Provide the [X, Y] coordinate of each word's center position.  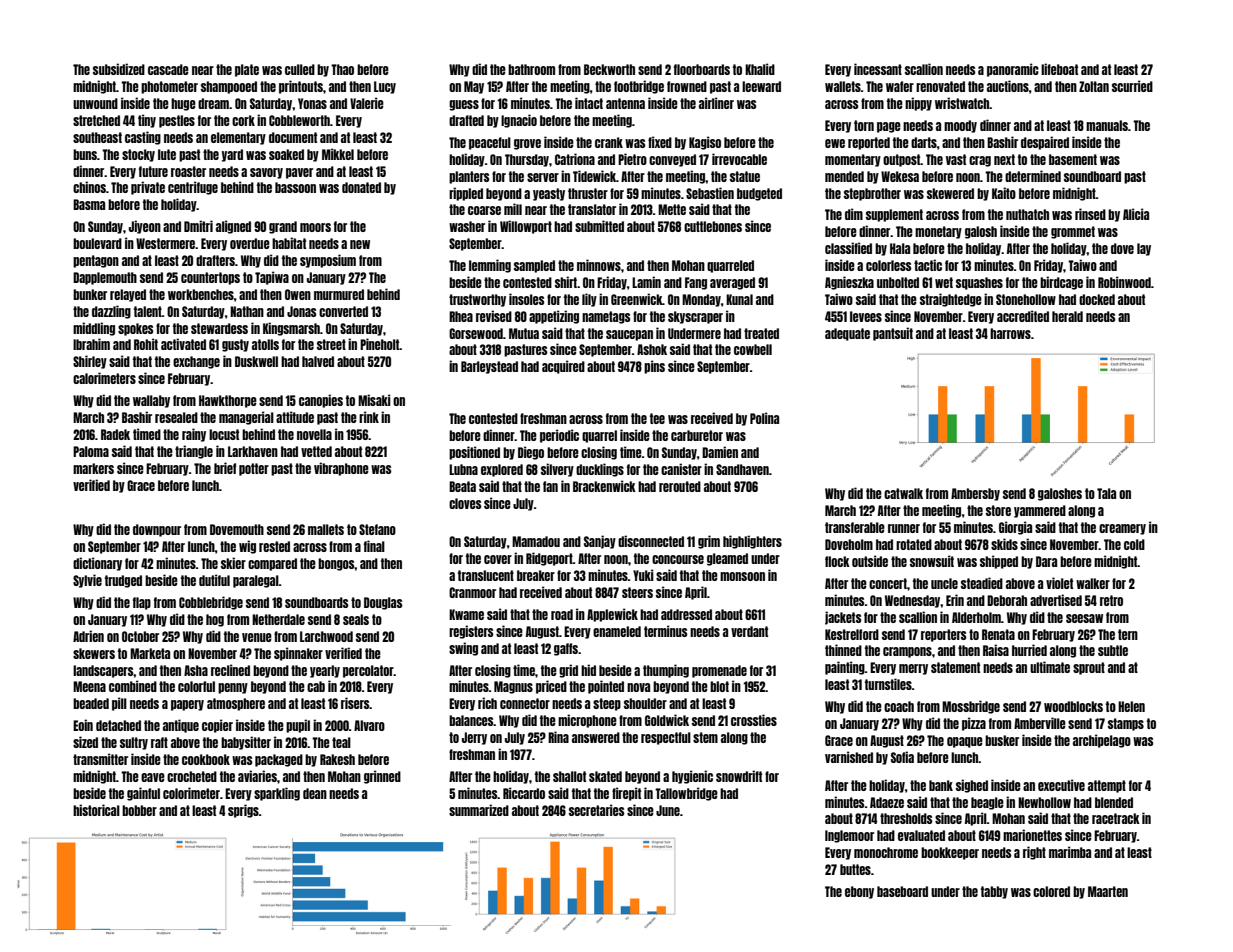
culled [300, 69]
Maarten [1108, 891]
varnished [849, 757]
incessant [878, 69]
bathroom [531, 69]
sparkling [277, 794]
